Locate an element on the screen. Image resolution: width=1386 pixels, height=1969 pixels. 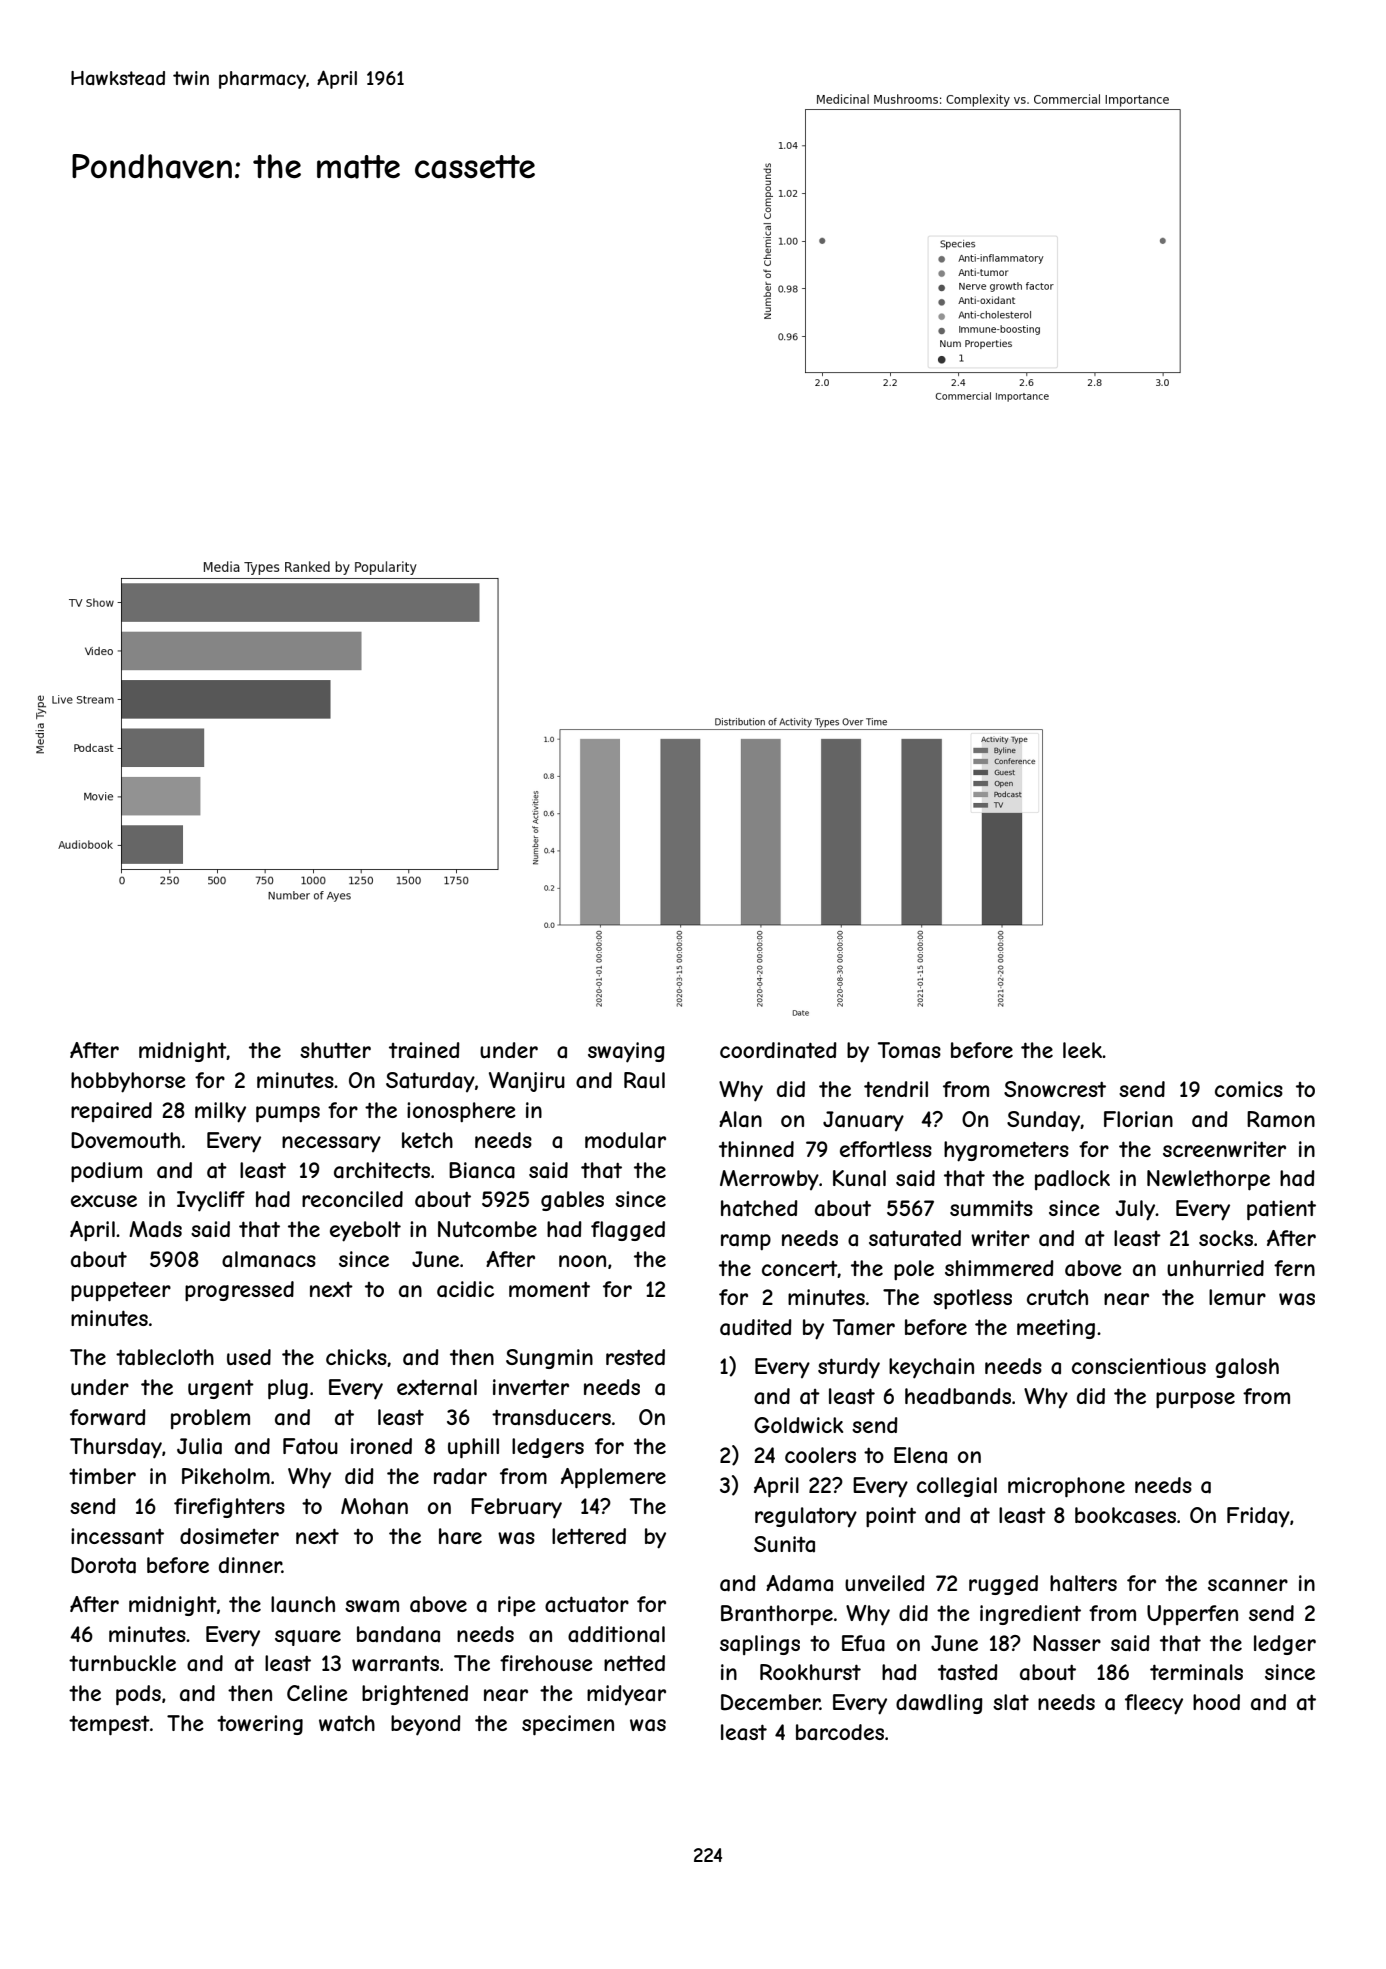
transducers is located at coordinates (551, 1417).
